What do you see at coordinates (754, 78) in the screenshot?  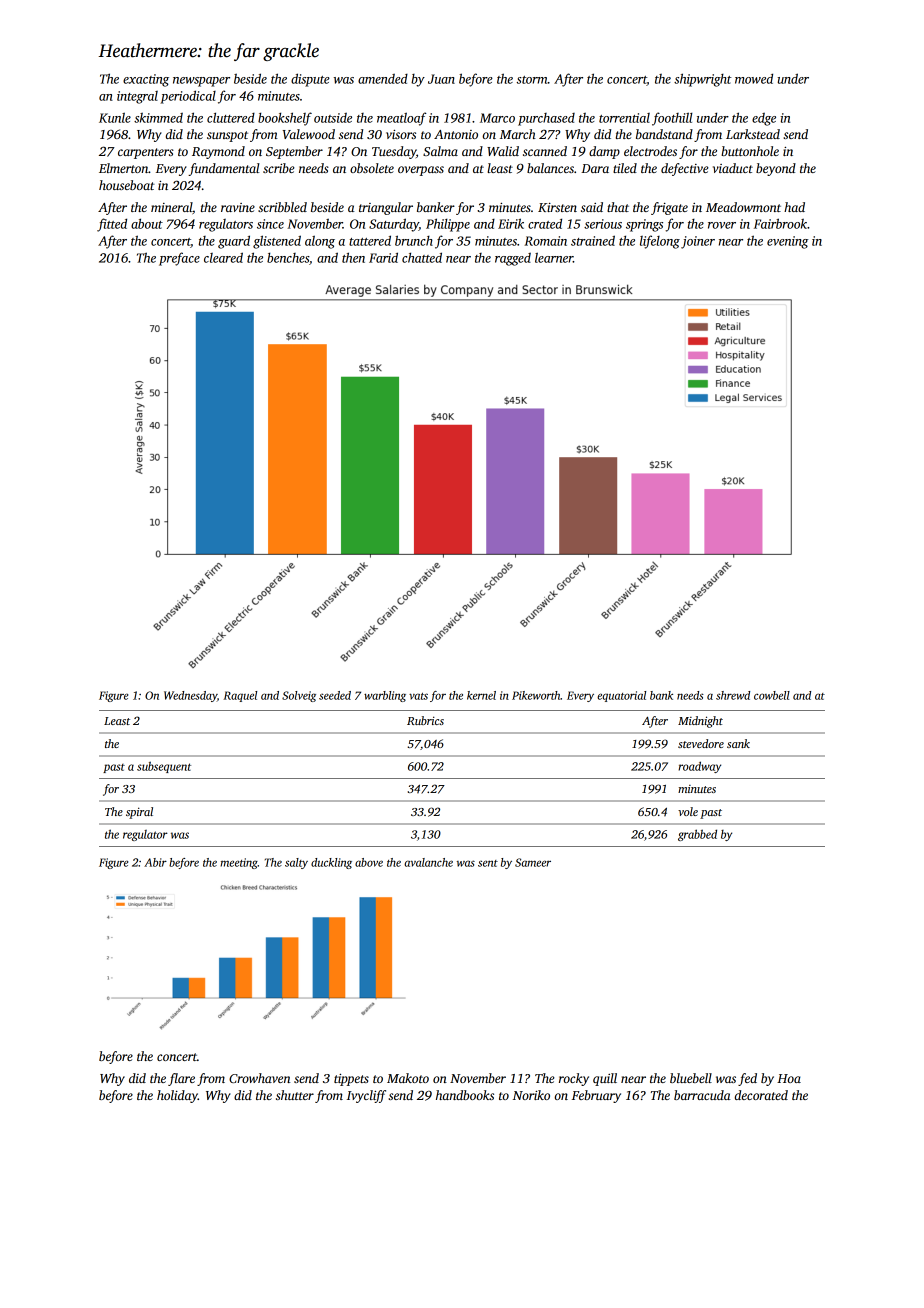 I see `mowed` at bounding box center [754, 78].
